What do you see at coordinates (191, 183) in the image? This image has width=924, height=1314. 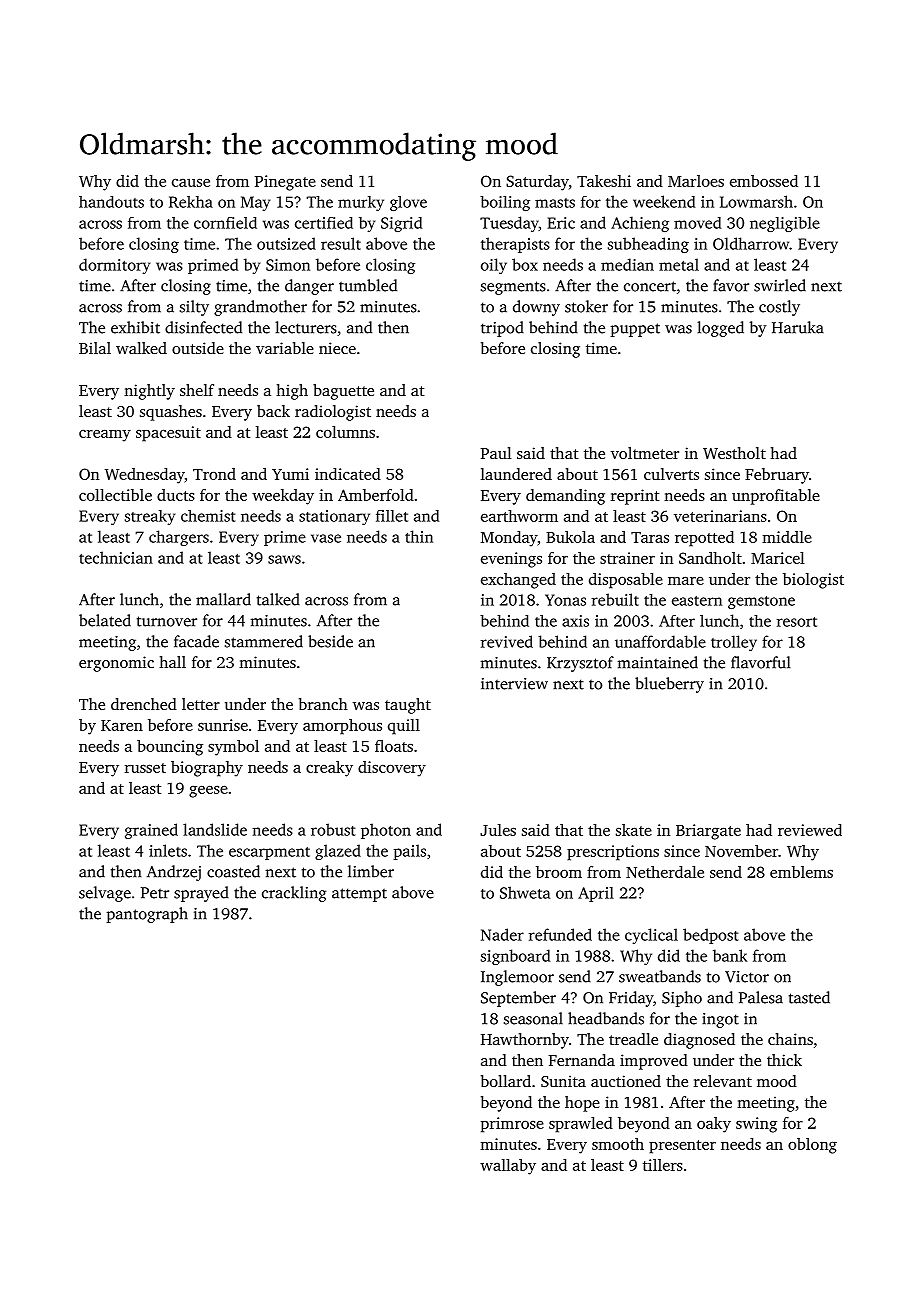 I see `cause` at bounding box center [191, 183].
